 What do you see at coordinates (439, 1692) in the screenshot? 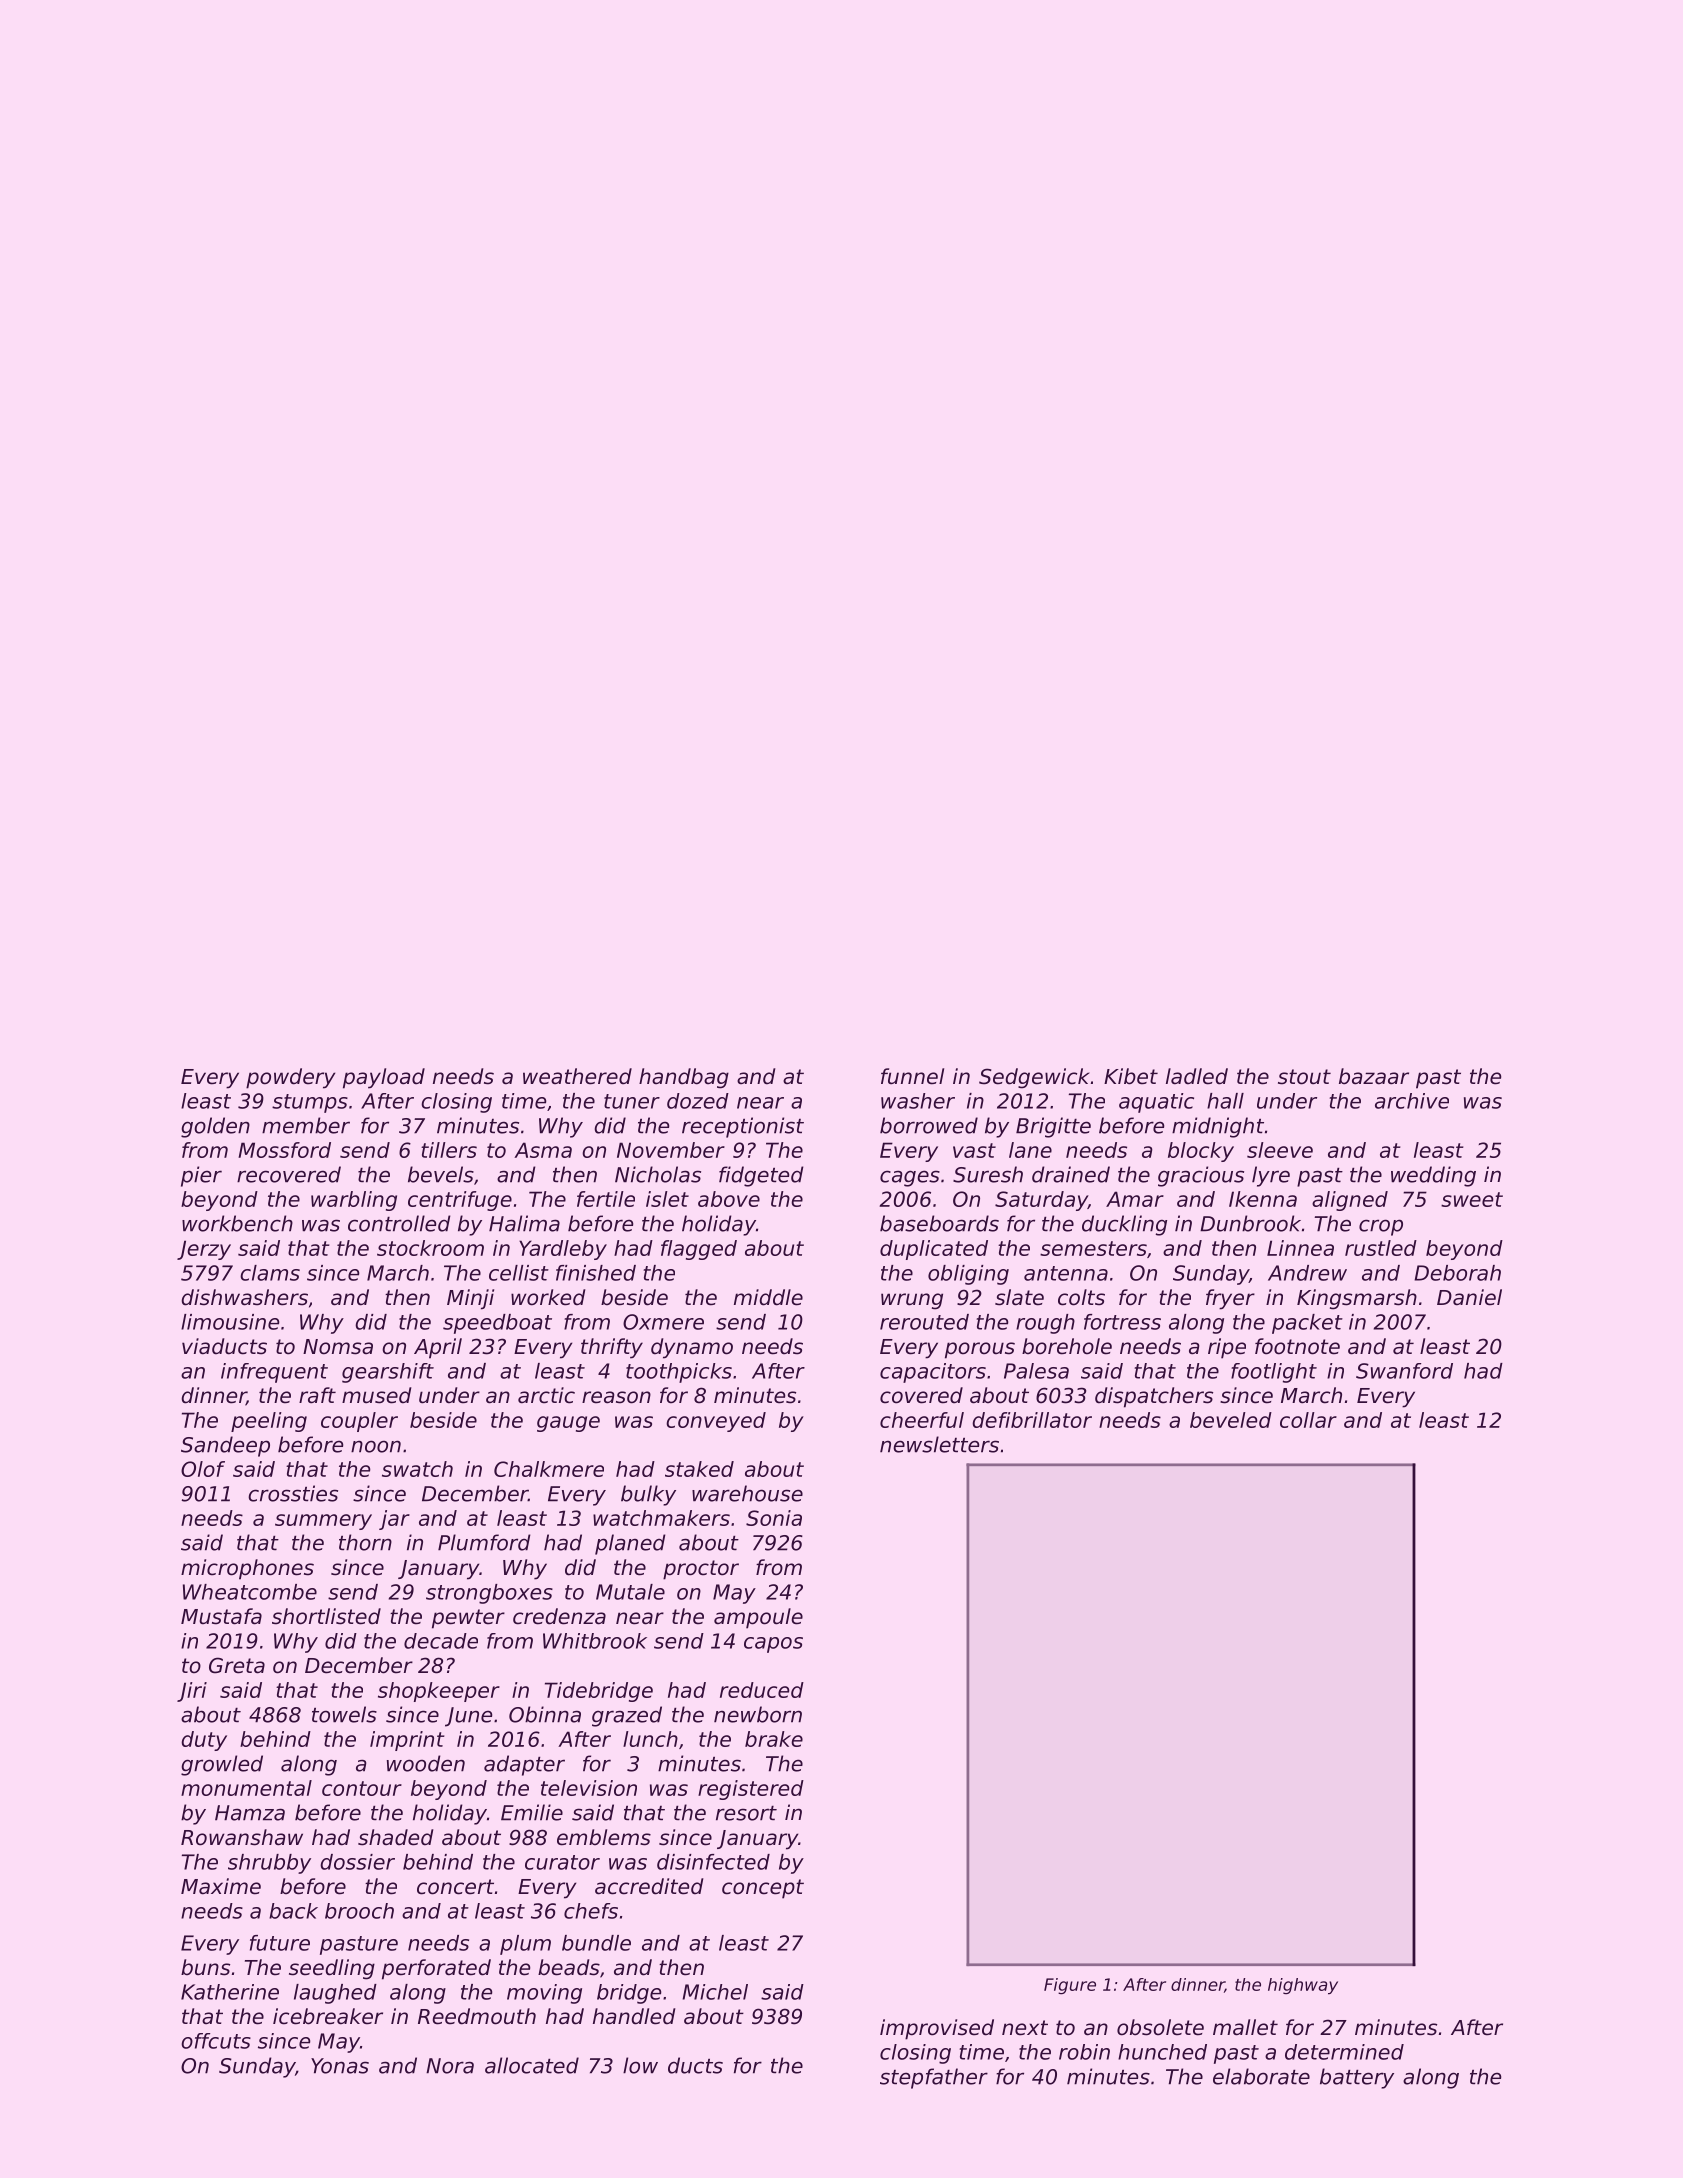
I see `shopkeeper` at bounding box center [439, 1692].
